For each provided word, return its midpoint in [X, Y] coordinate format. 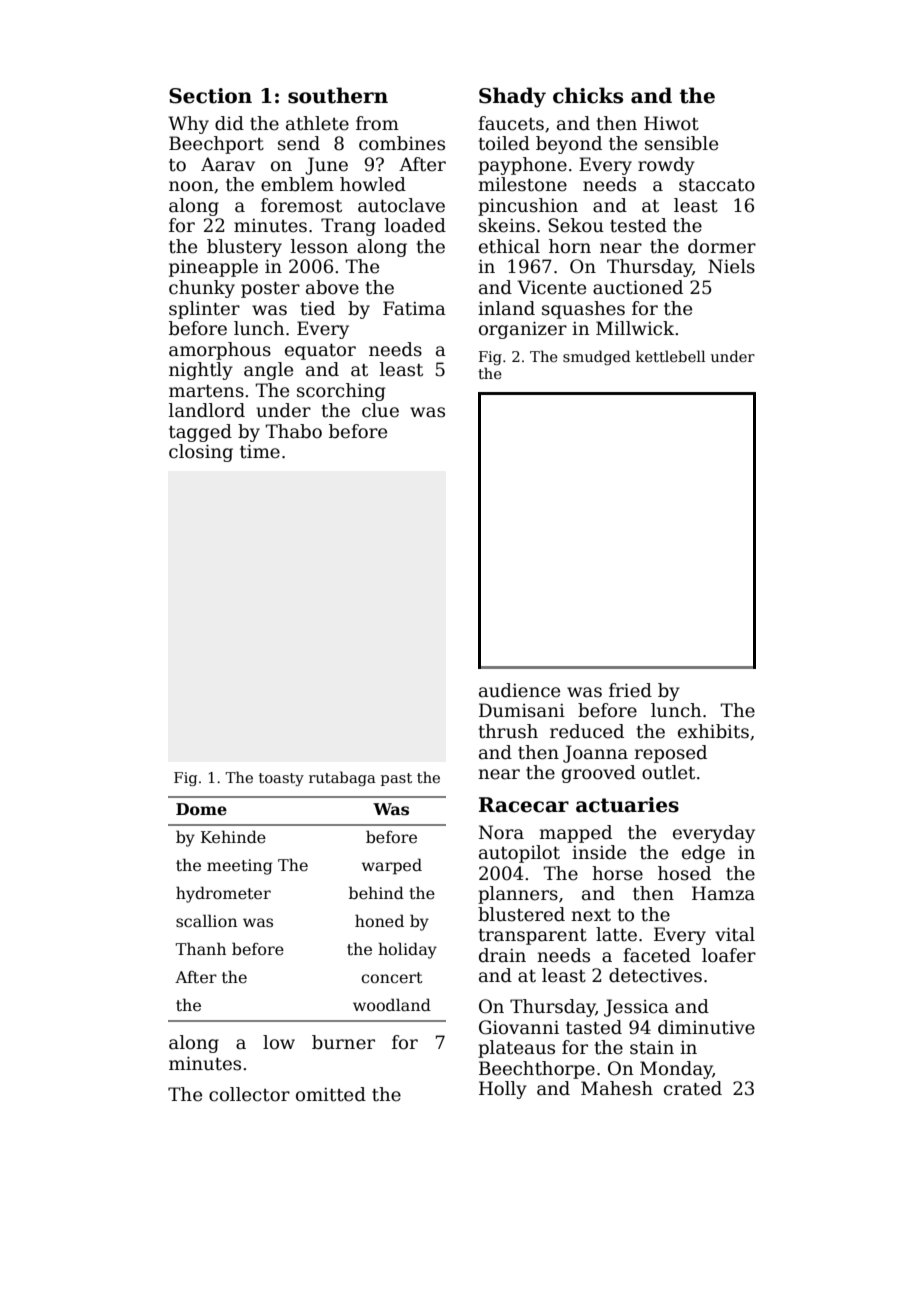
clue [380, 410]
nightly [201, 371]
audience [519, 690]
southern [338, 95]
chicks [588, 95]
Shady [512, 97]
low [279, 1042]
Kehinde [233, 837]
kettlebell [670, 356]
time [260, 451]
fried [630, 690]
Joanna [595, 754]
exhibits [713, 731]
